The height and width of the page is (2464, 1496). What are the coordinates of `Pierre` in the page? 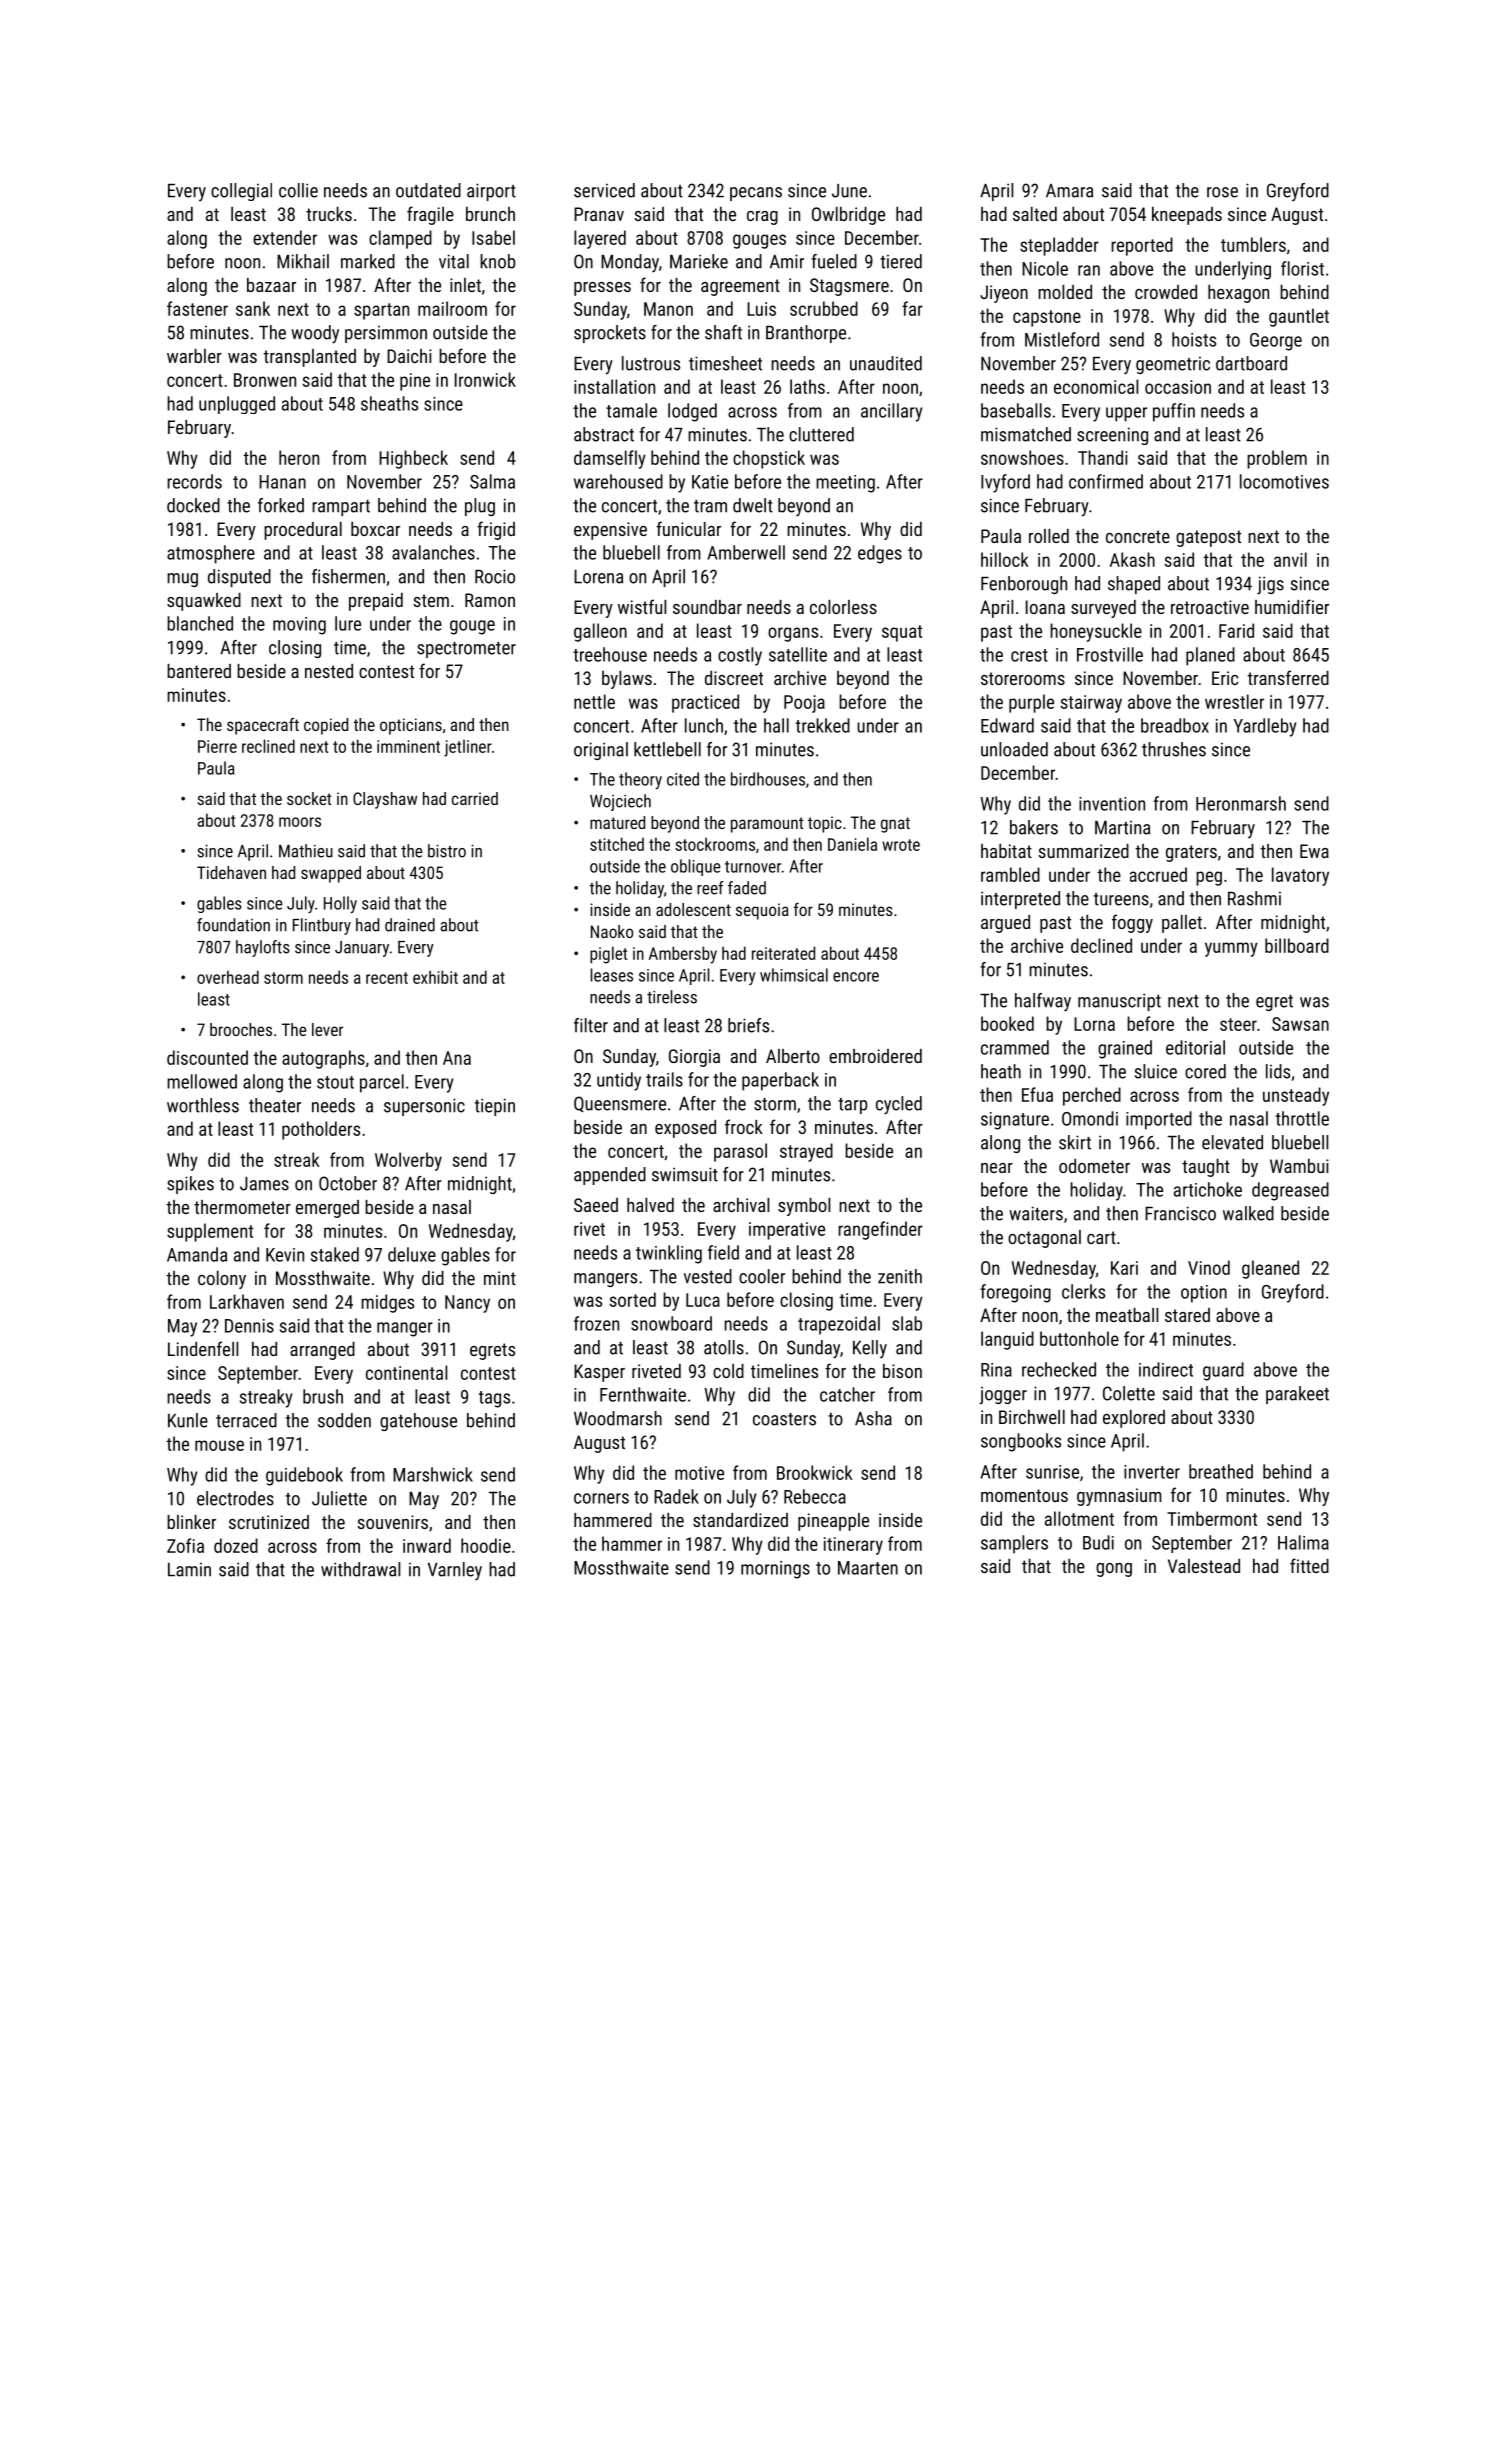 It's located at (217, 746).
